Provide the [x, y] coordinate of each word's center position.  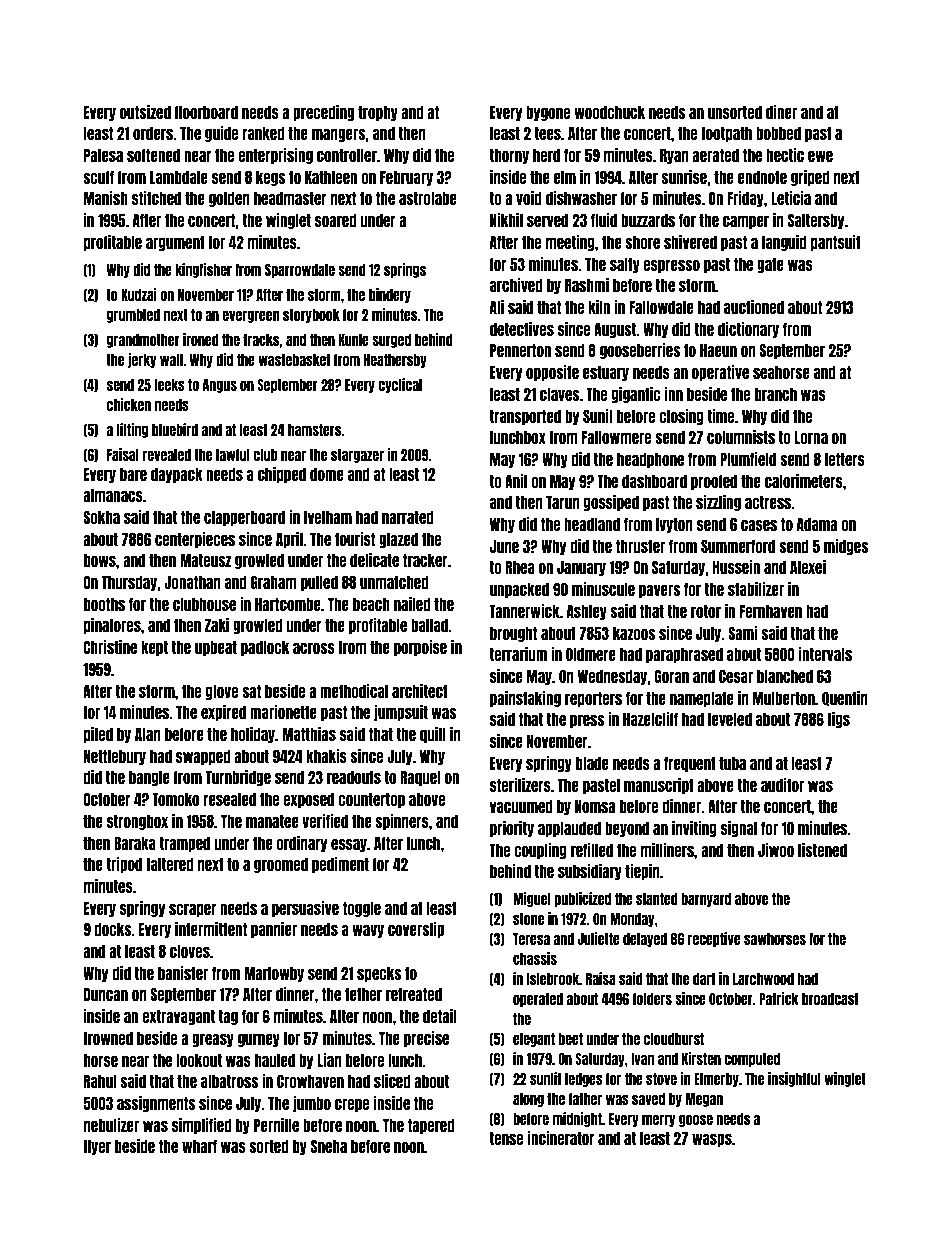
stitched [156, 198]
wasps [712, 1140]
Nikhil [506, 220]
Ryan [674, 156]
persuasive [305, 909]
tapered [431, 1126]
